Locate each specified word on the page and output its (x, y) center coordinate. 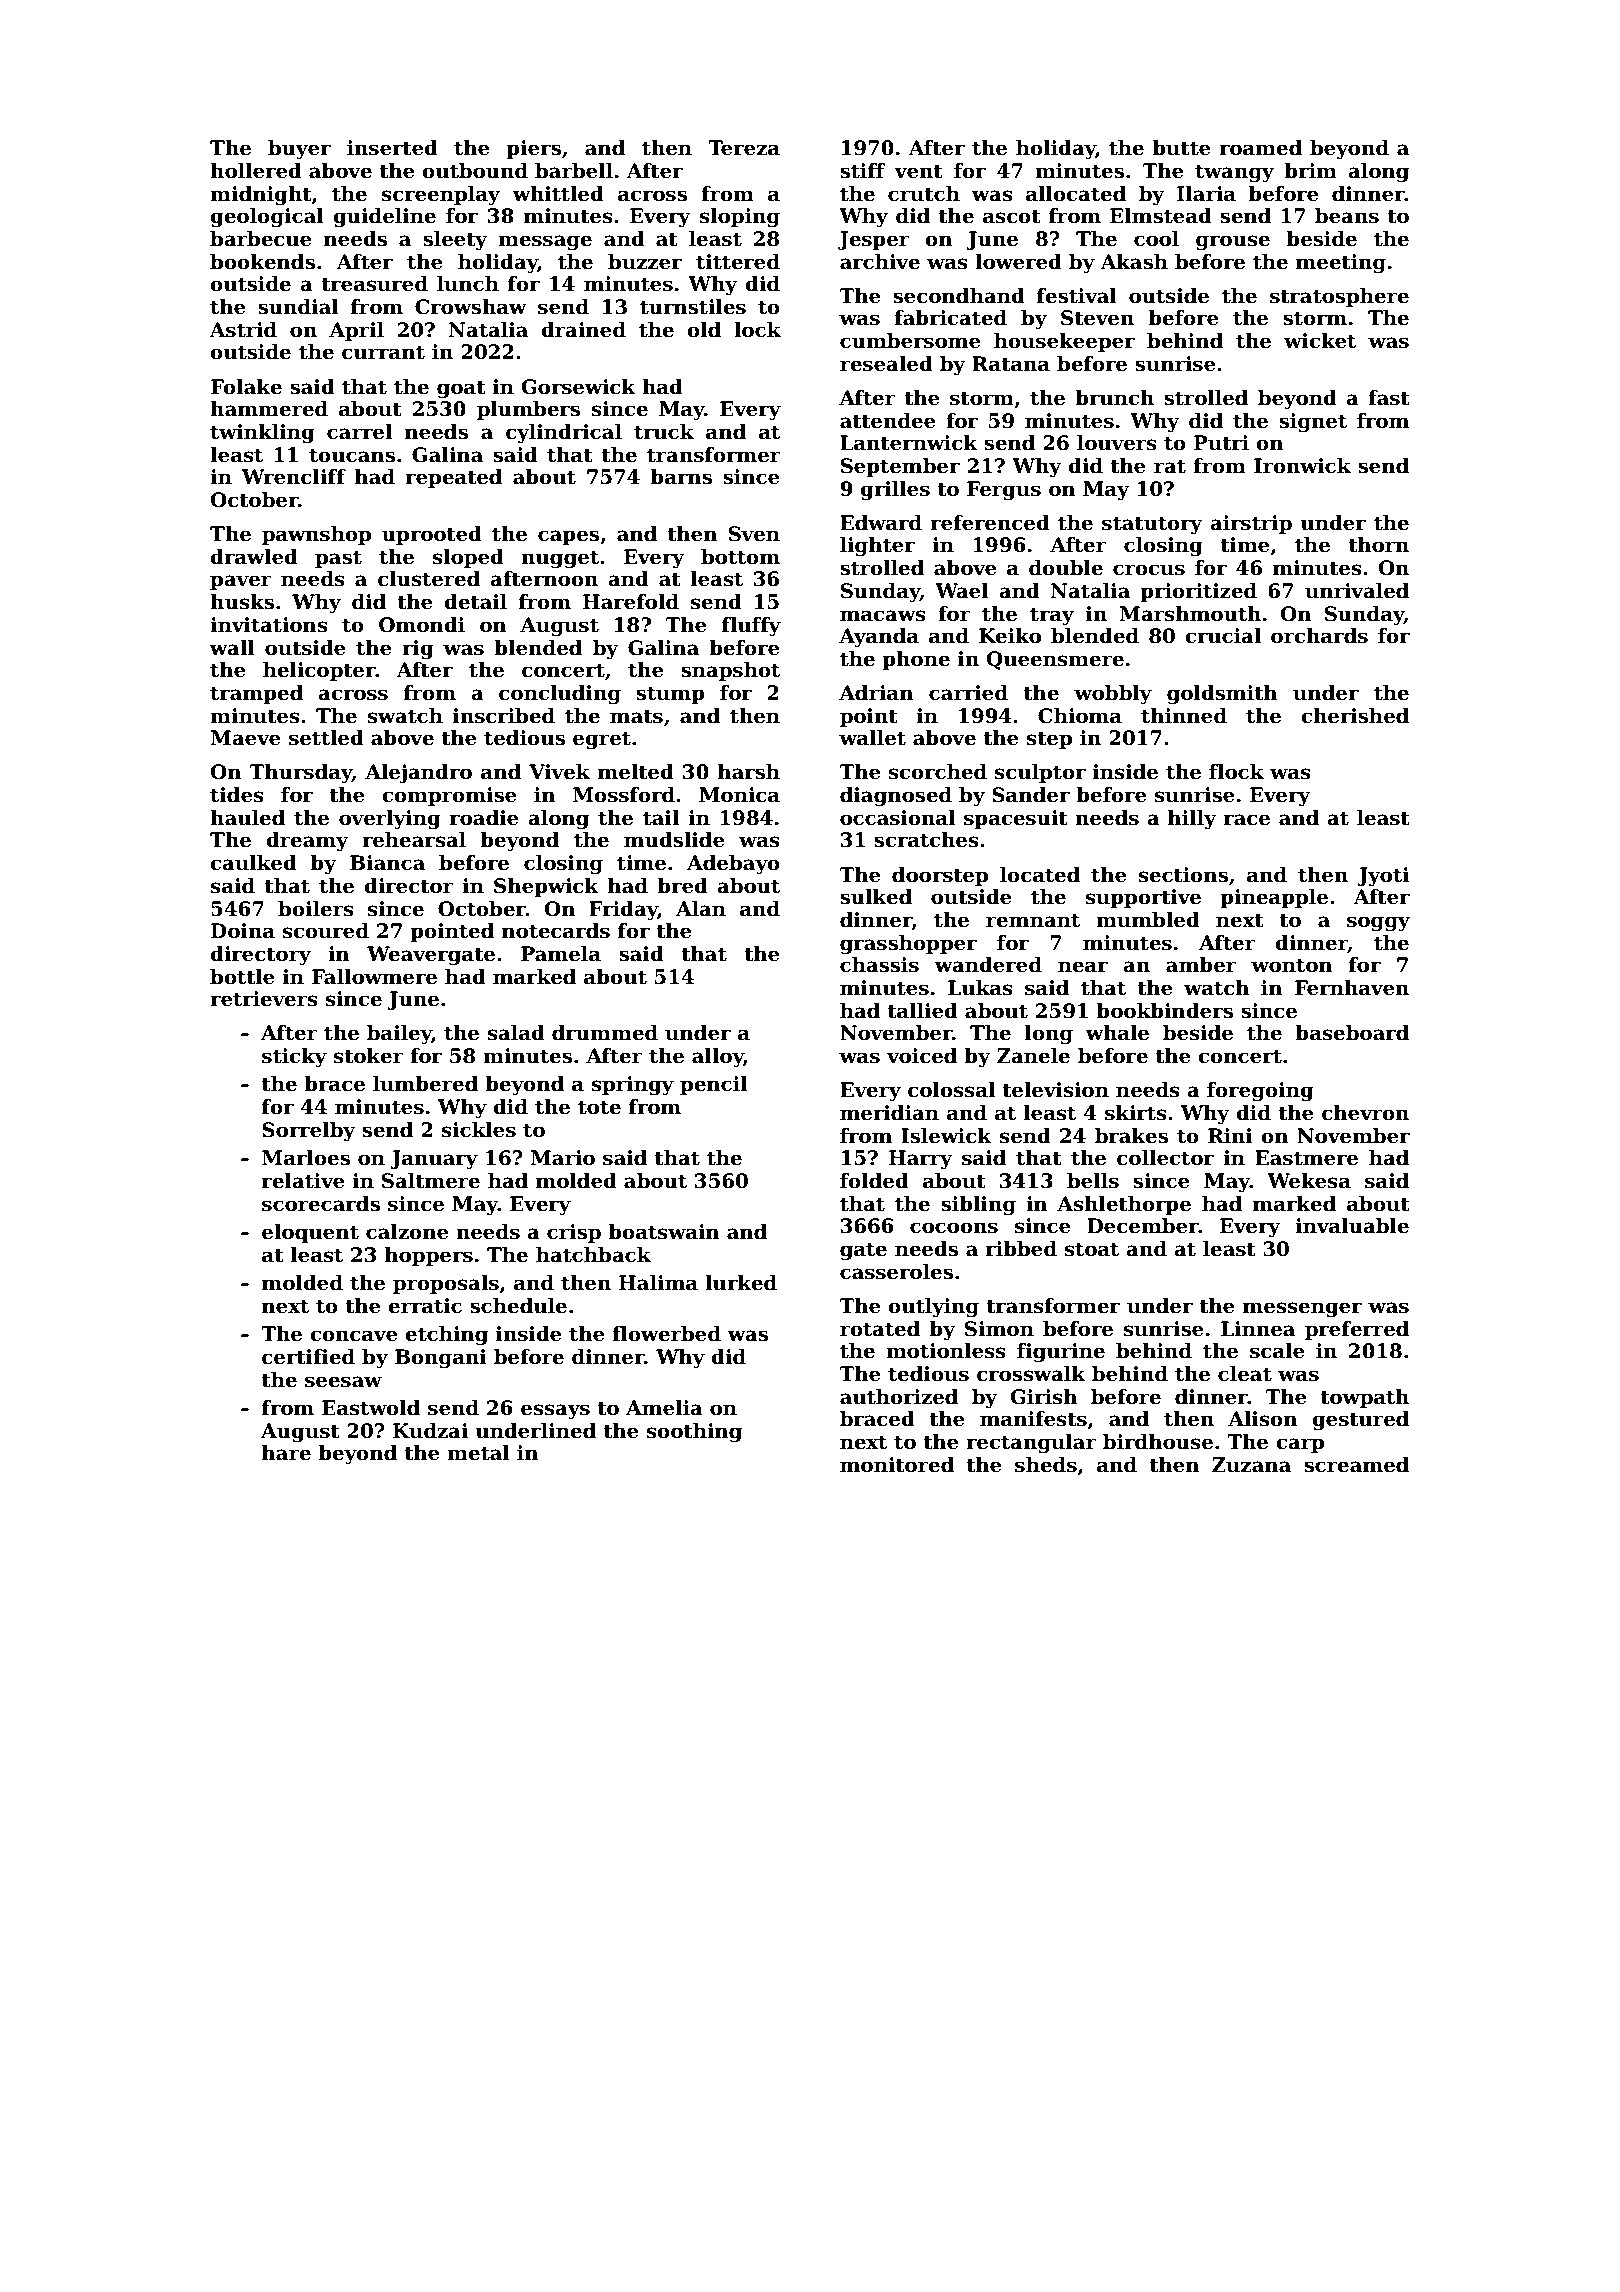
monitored (897, 1465)
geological (267, 218)
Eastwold (371, 1408)
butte (1181, 148)
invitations (269, 625)
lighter (877, 547)
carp (1300, 1445)
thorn (1378, 545)
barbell (574, 171)
